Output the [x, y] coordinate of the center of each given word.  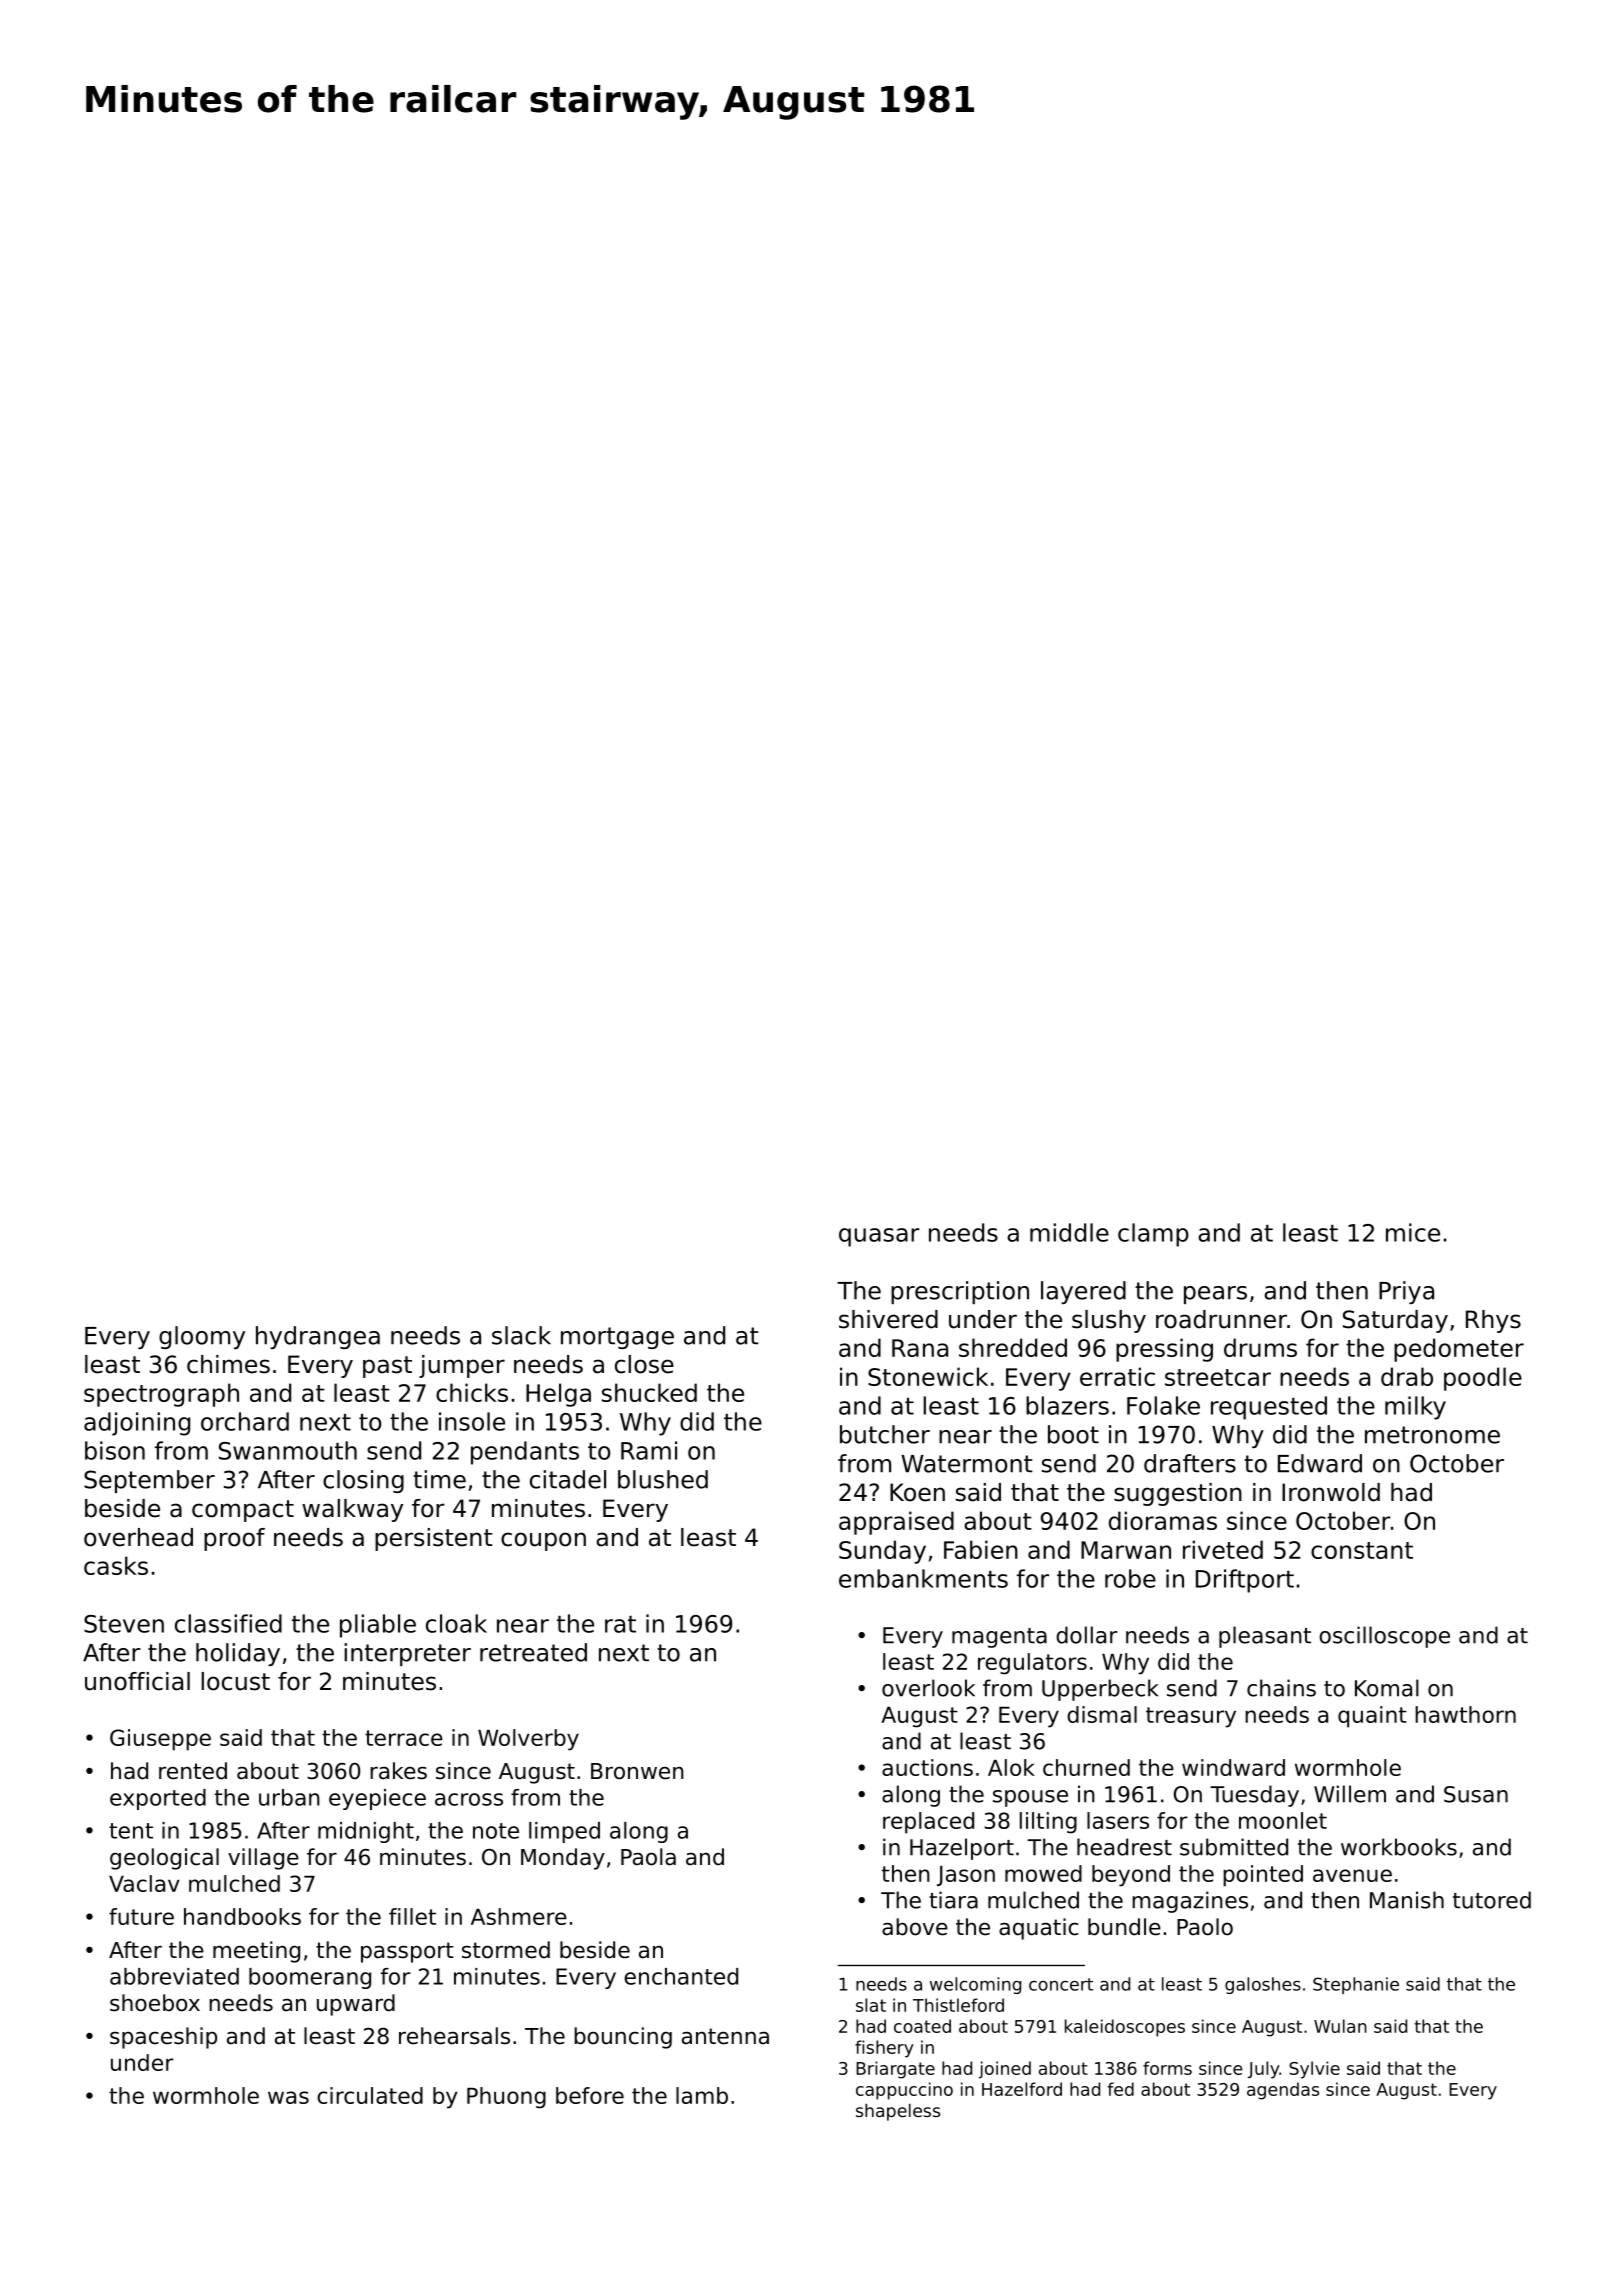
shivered [888, 1319]
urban [289, 1797]
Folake [1163, 1405]
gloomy [202, 1337]
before [590, 2095]
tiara [953, 1900]
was [288, 2097]
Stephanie [1356, 1985]
